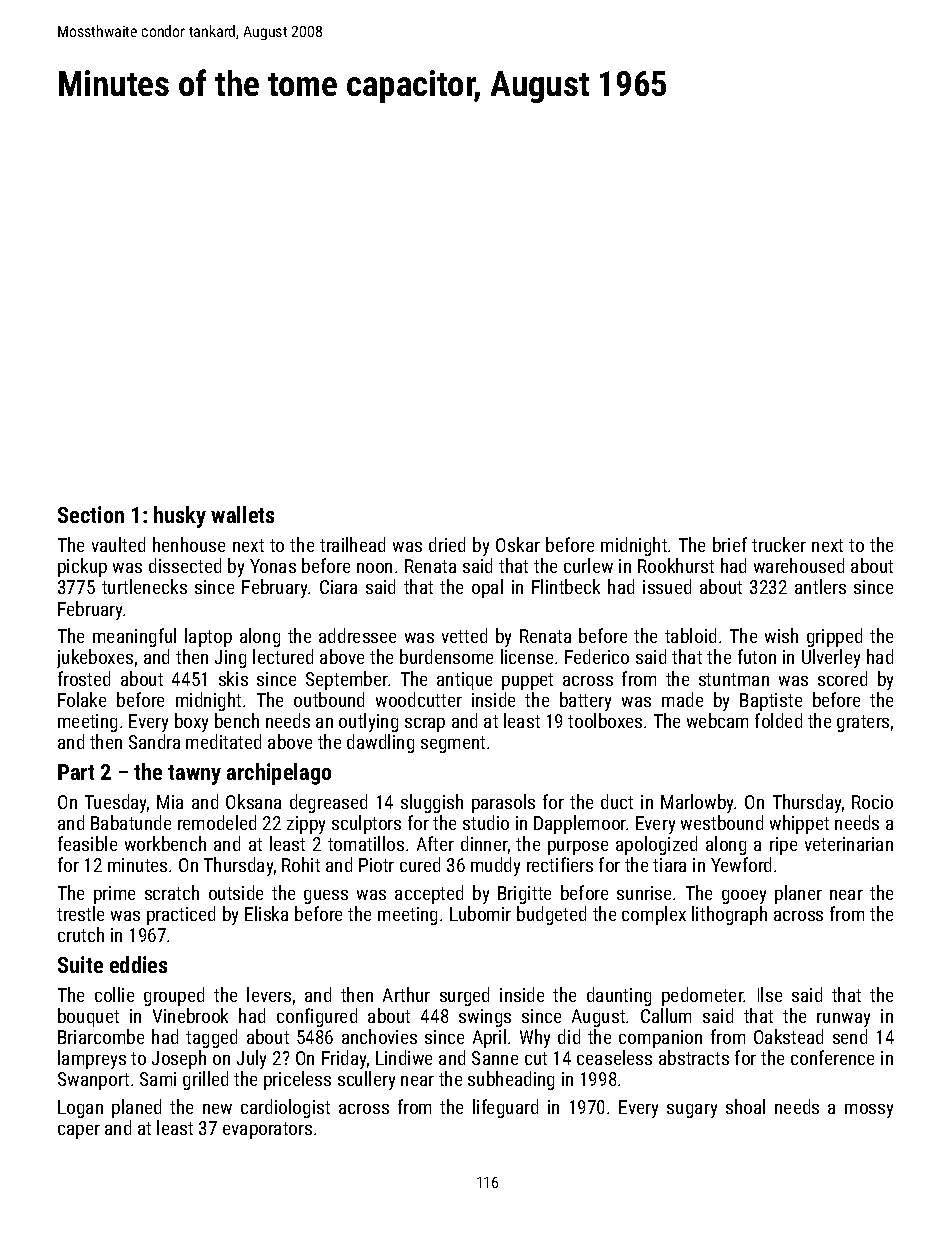 This document has height=1233, width=952. I want to click on Marlowby, so click(698, 803).
